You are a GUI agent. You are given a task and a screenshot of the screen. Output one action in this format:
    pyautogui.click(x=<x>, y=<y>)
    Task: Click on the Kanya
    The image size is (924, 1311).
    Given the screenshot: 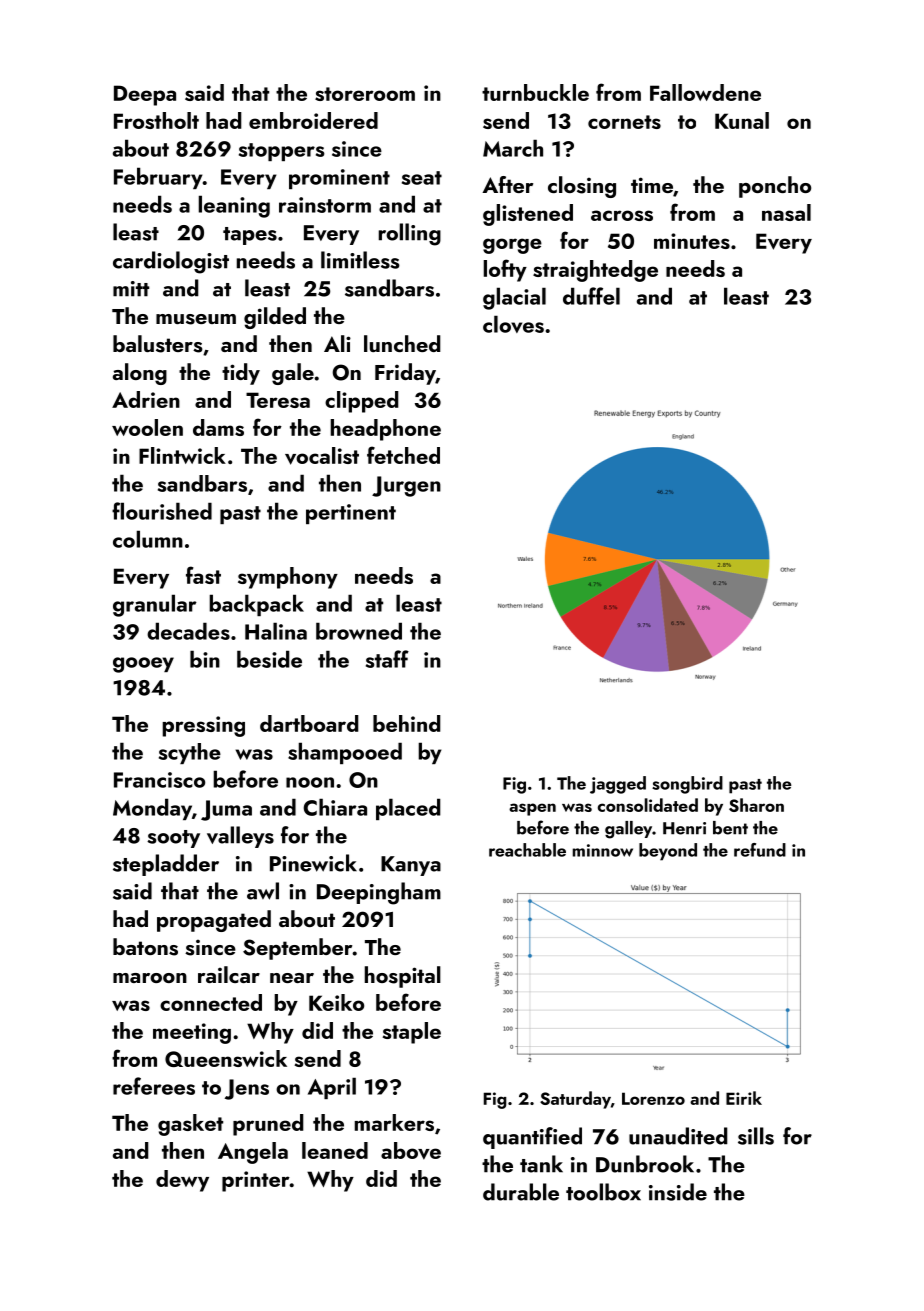 What is the action you would take?
    pyautogui.click(x=411, y=866)
